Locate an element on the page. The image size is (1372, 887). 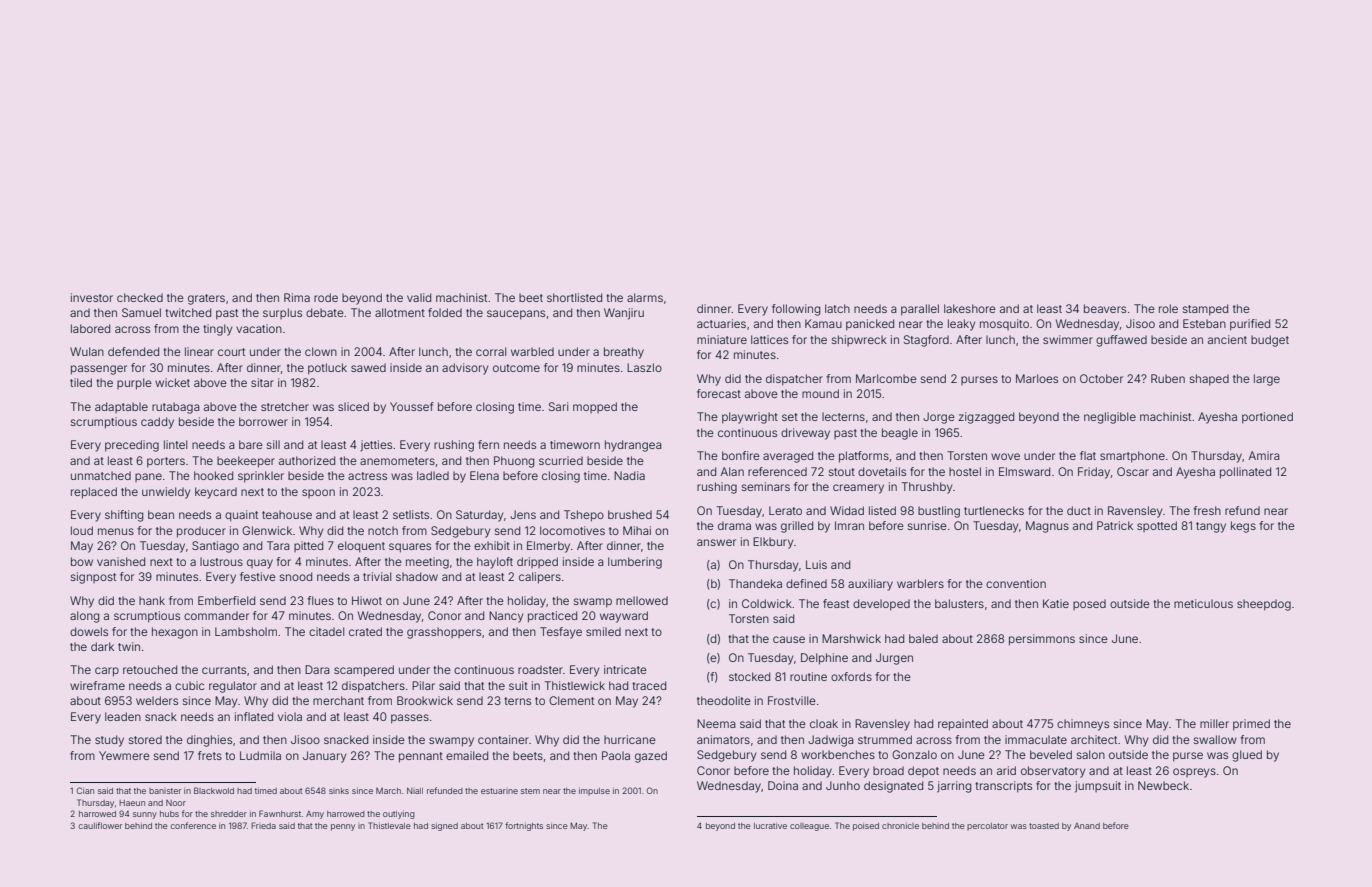
shaped is located at coordinates (1209, 380).
